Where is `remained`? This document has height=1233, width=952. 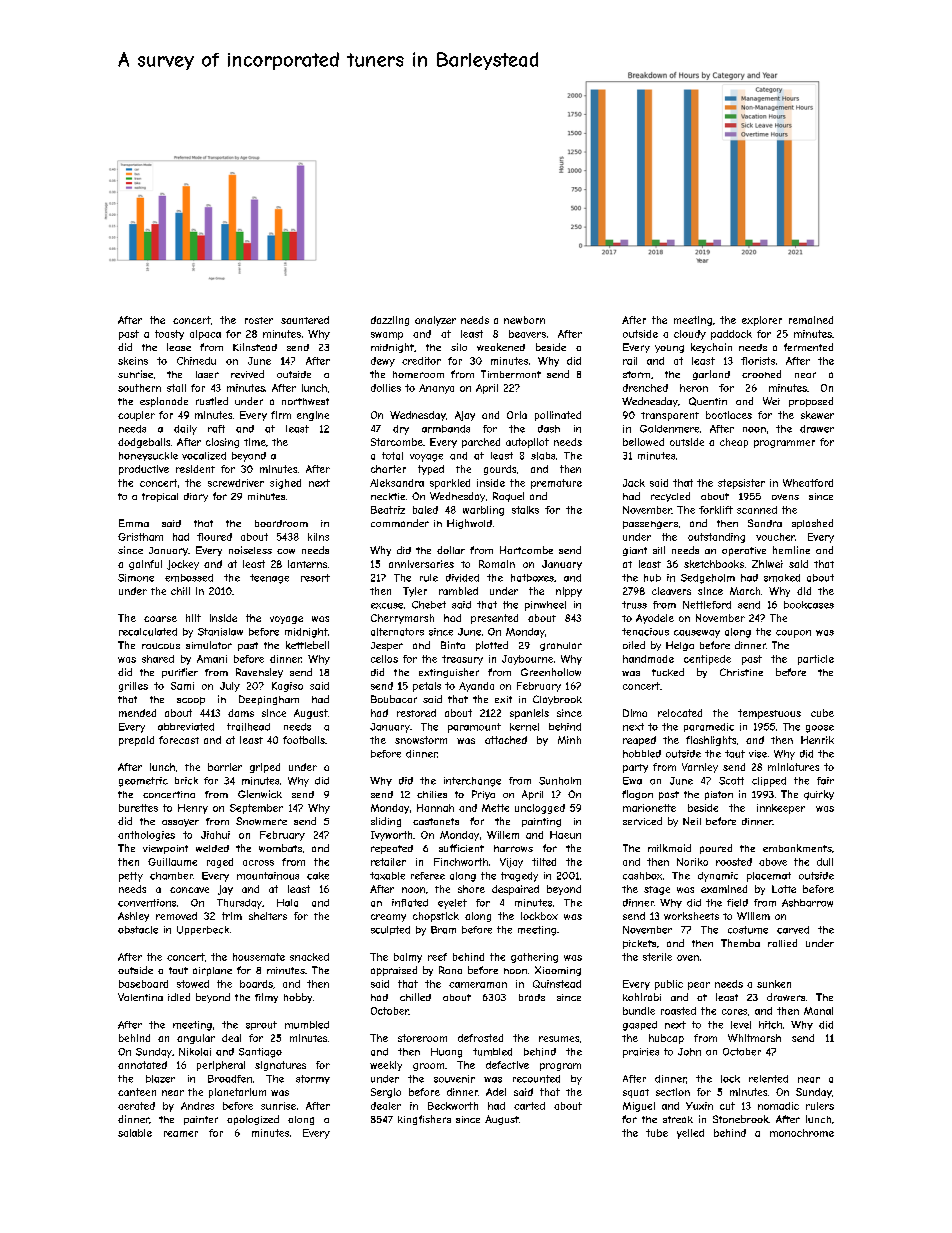
remained is located at coordinates (811, 320).
